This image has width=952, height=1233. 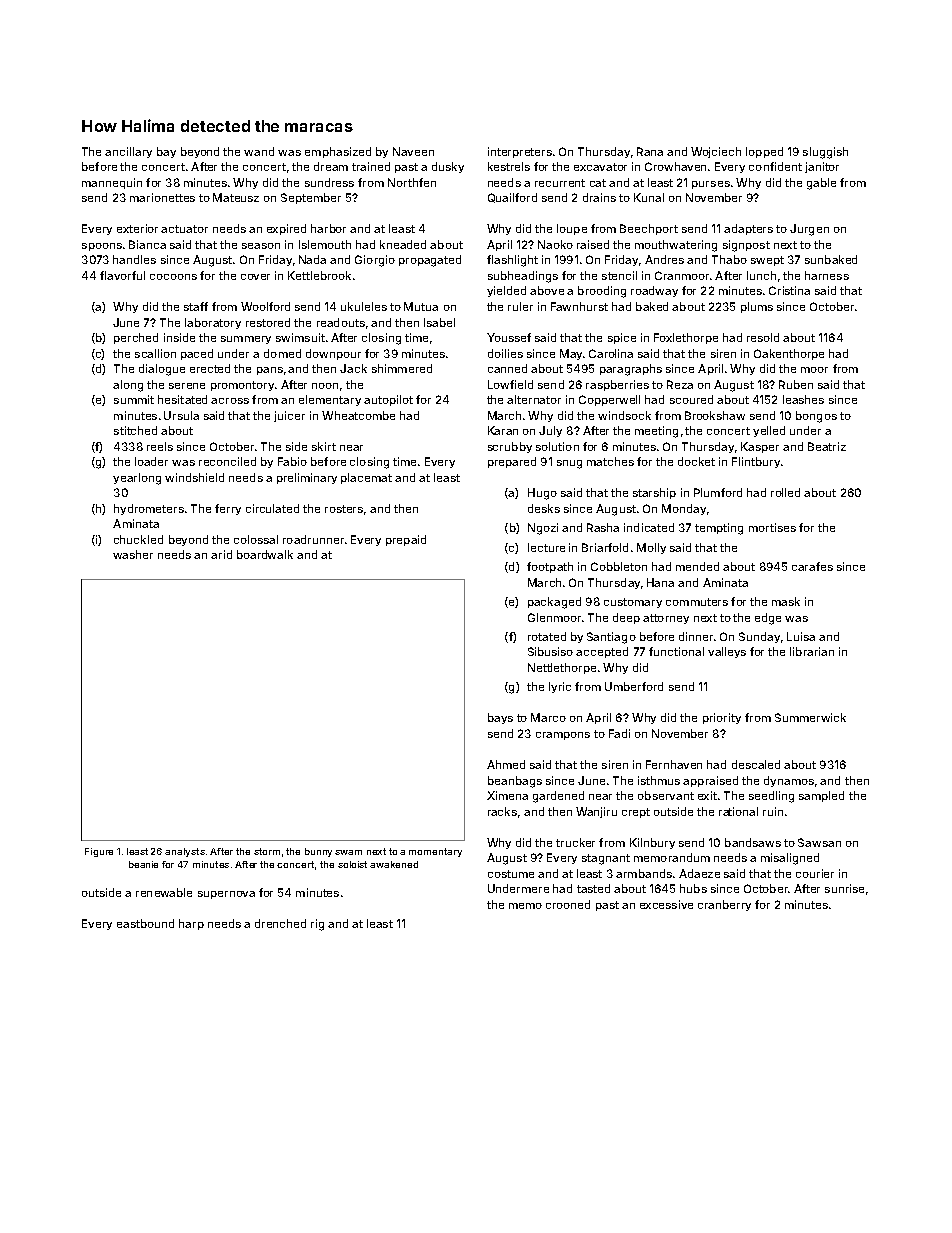 I want to click on Summerwick, so click(x=810, y=717).
